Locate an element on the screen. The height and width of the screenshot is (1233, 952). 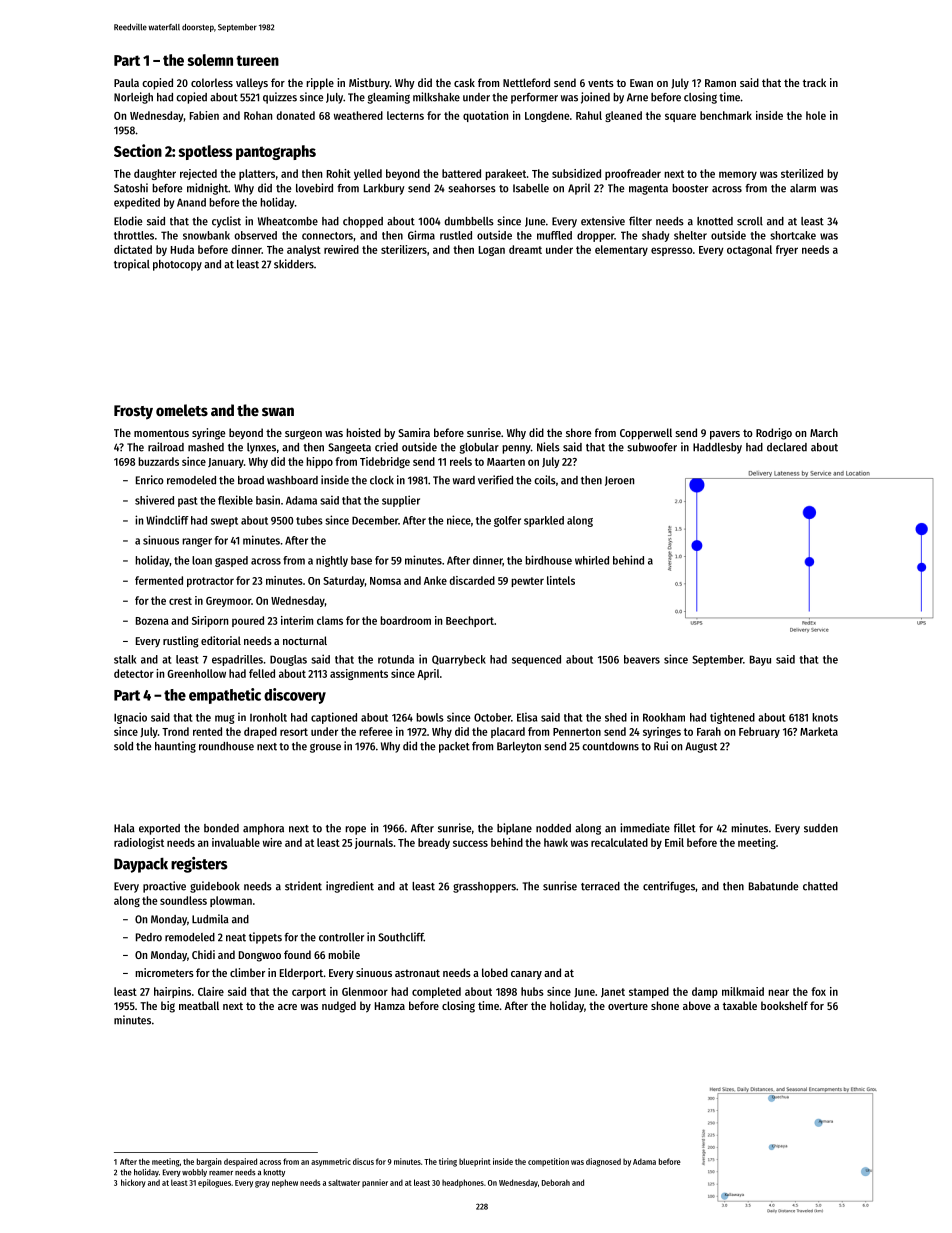
track is located at coordinates (814, 82).
